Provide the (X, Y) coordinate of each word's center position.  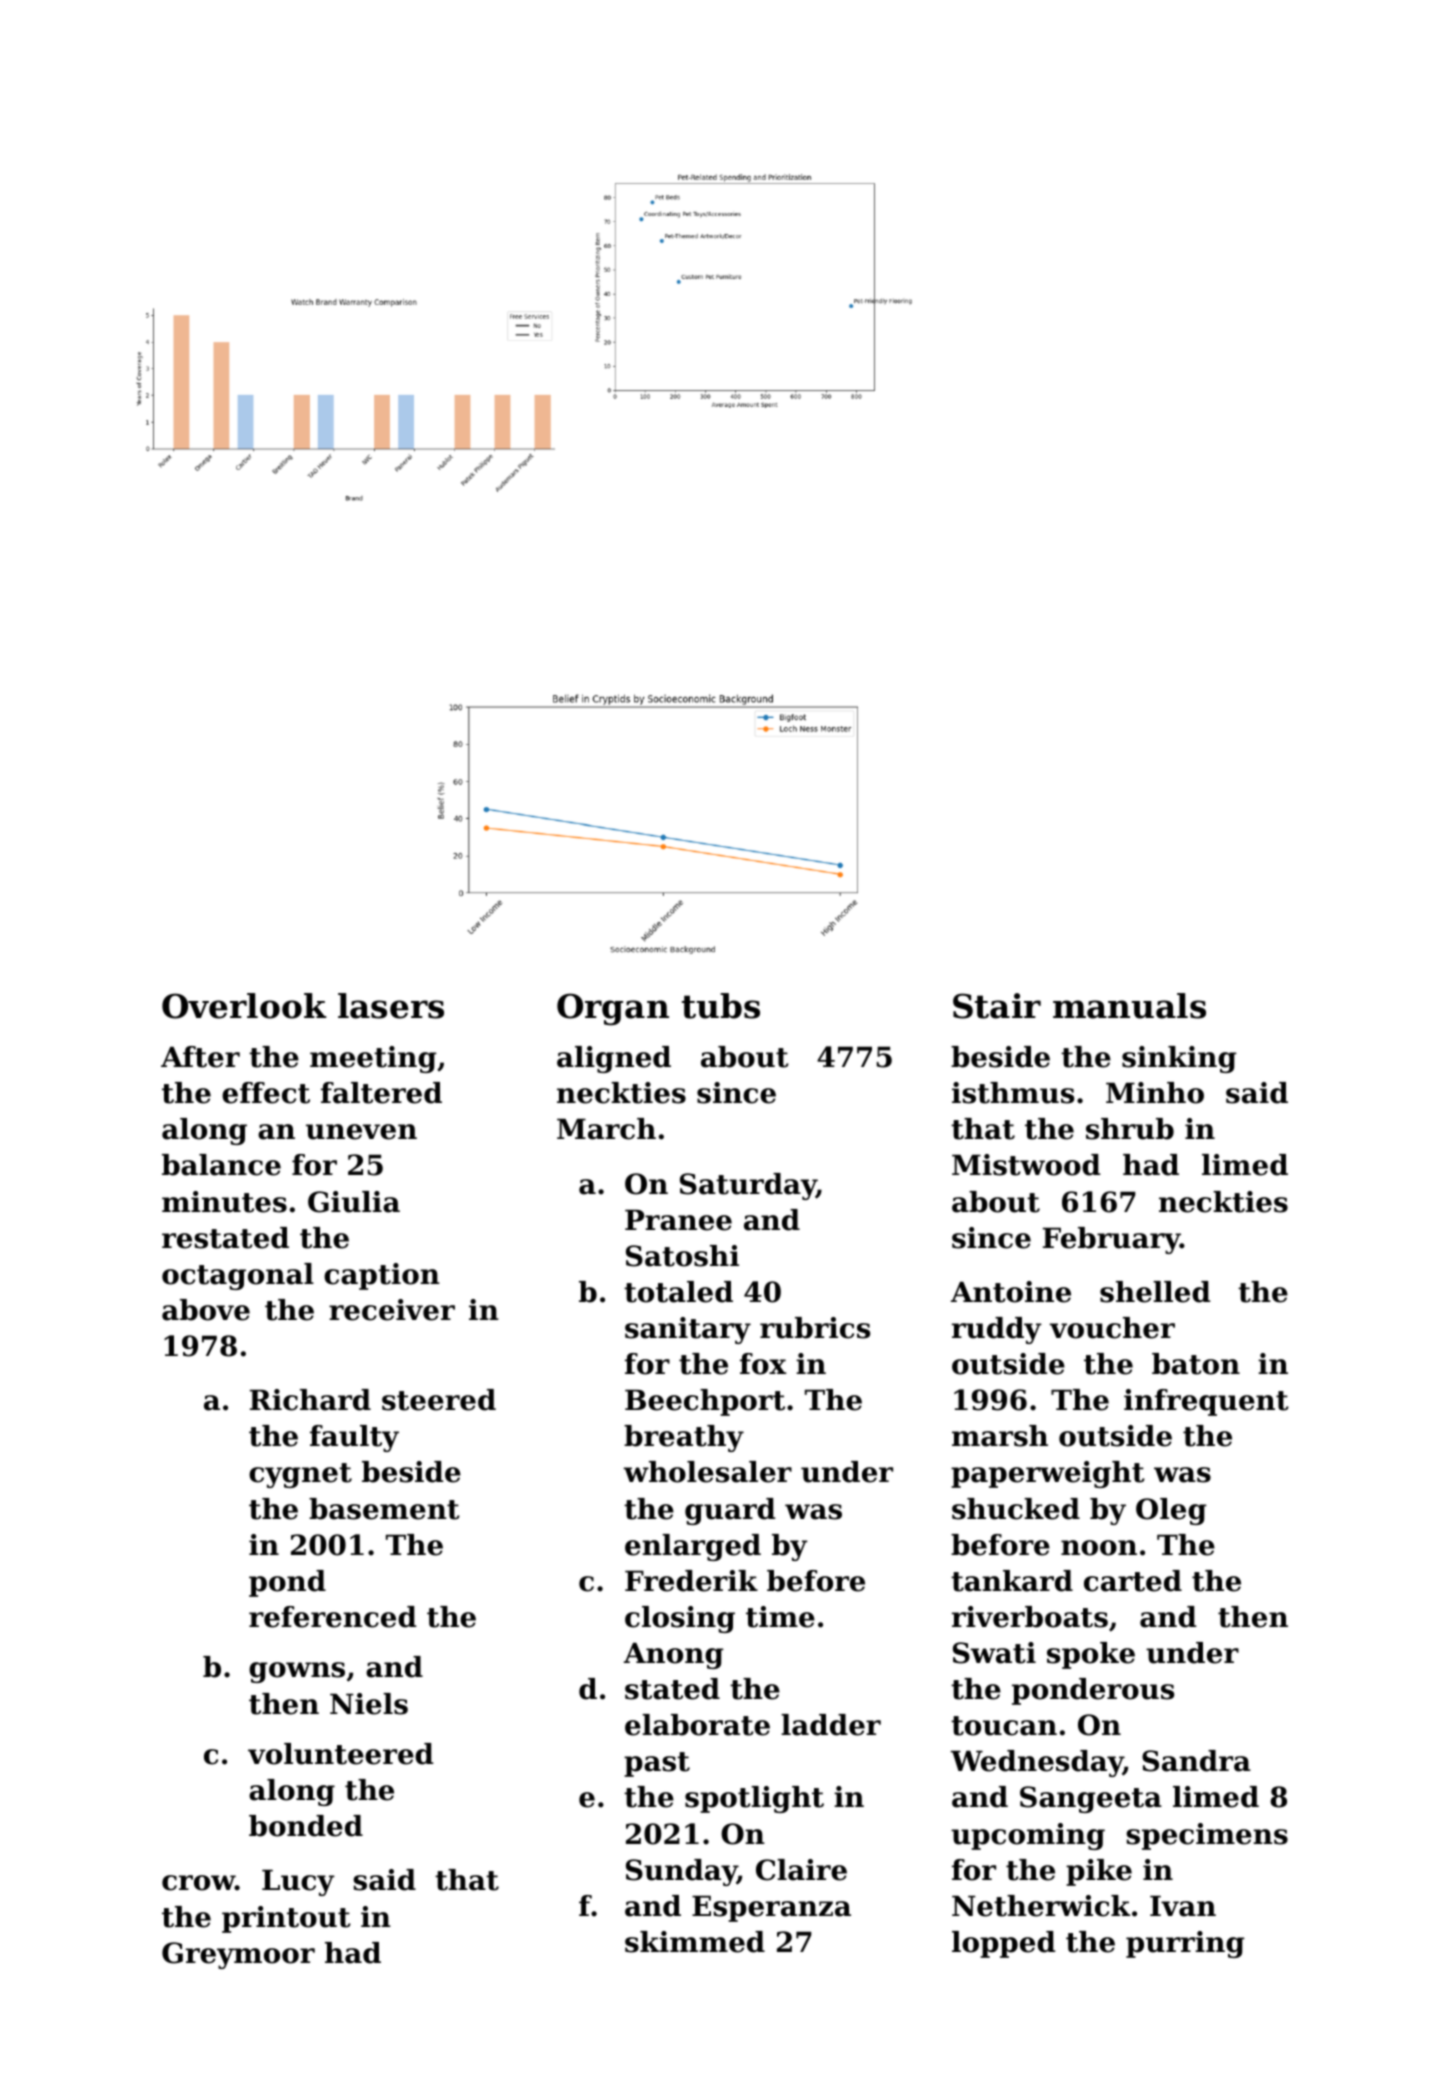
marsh (1000, 1436)
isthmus (1013, 1093)
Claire (801, 1870)
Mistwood (1026, 1165)
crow (198, 1883)
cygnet (300, 1475)
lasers (391, 1006)
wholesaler (707, 1472)
